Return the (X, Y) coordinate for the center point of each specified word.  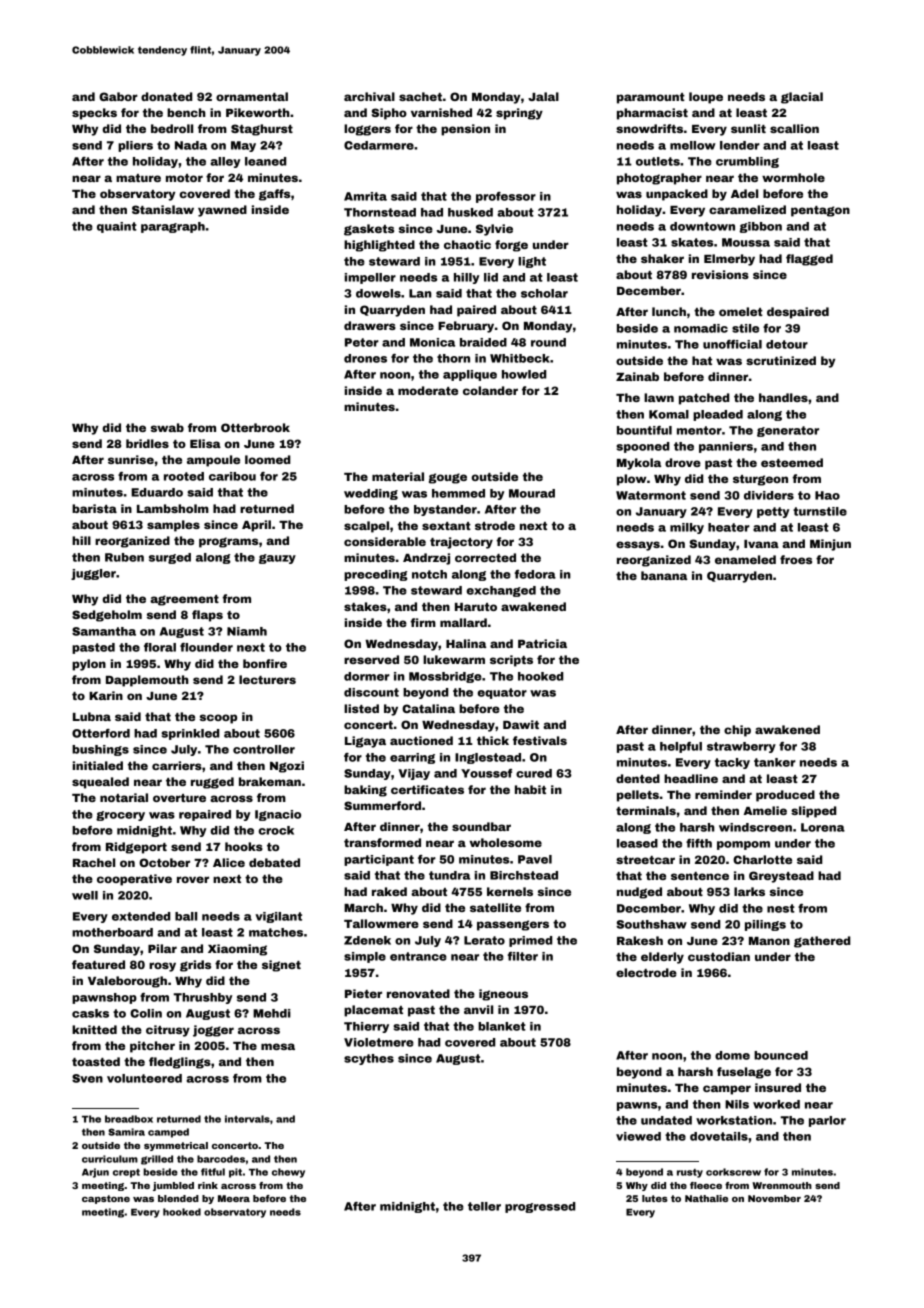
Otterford (101, 733)
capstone (106, 1199)
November (774, 1198)
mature (138, 178)
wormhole (793, 177)
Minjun (830, 545)
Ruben (124, 557)
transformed (382, 842)
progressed (540, 1207)
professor (506, 197)
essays (638, 546)
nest (781, 908)
